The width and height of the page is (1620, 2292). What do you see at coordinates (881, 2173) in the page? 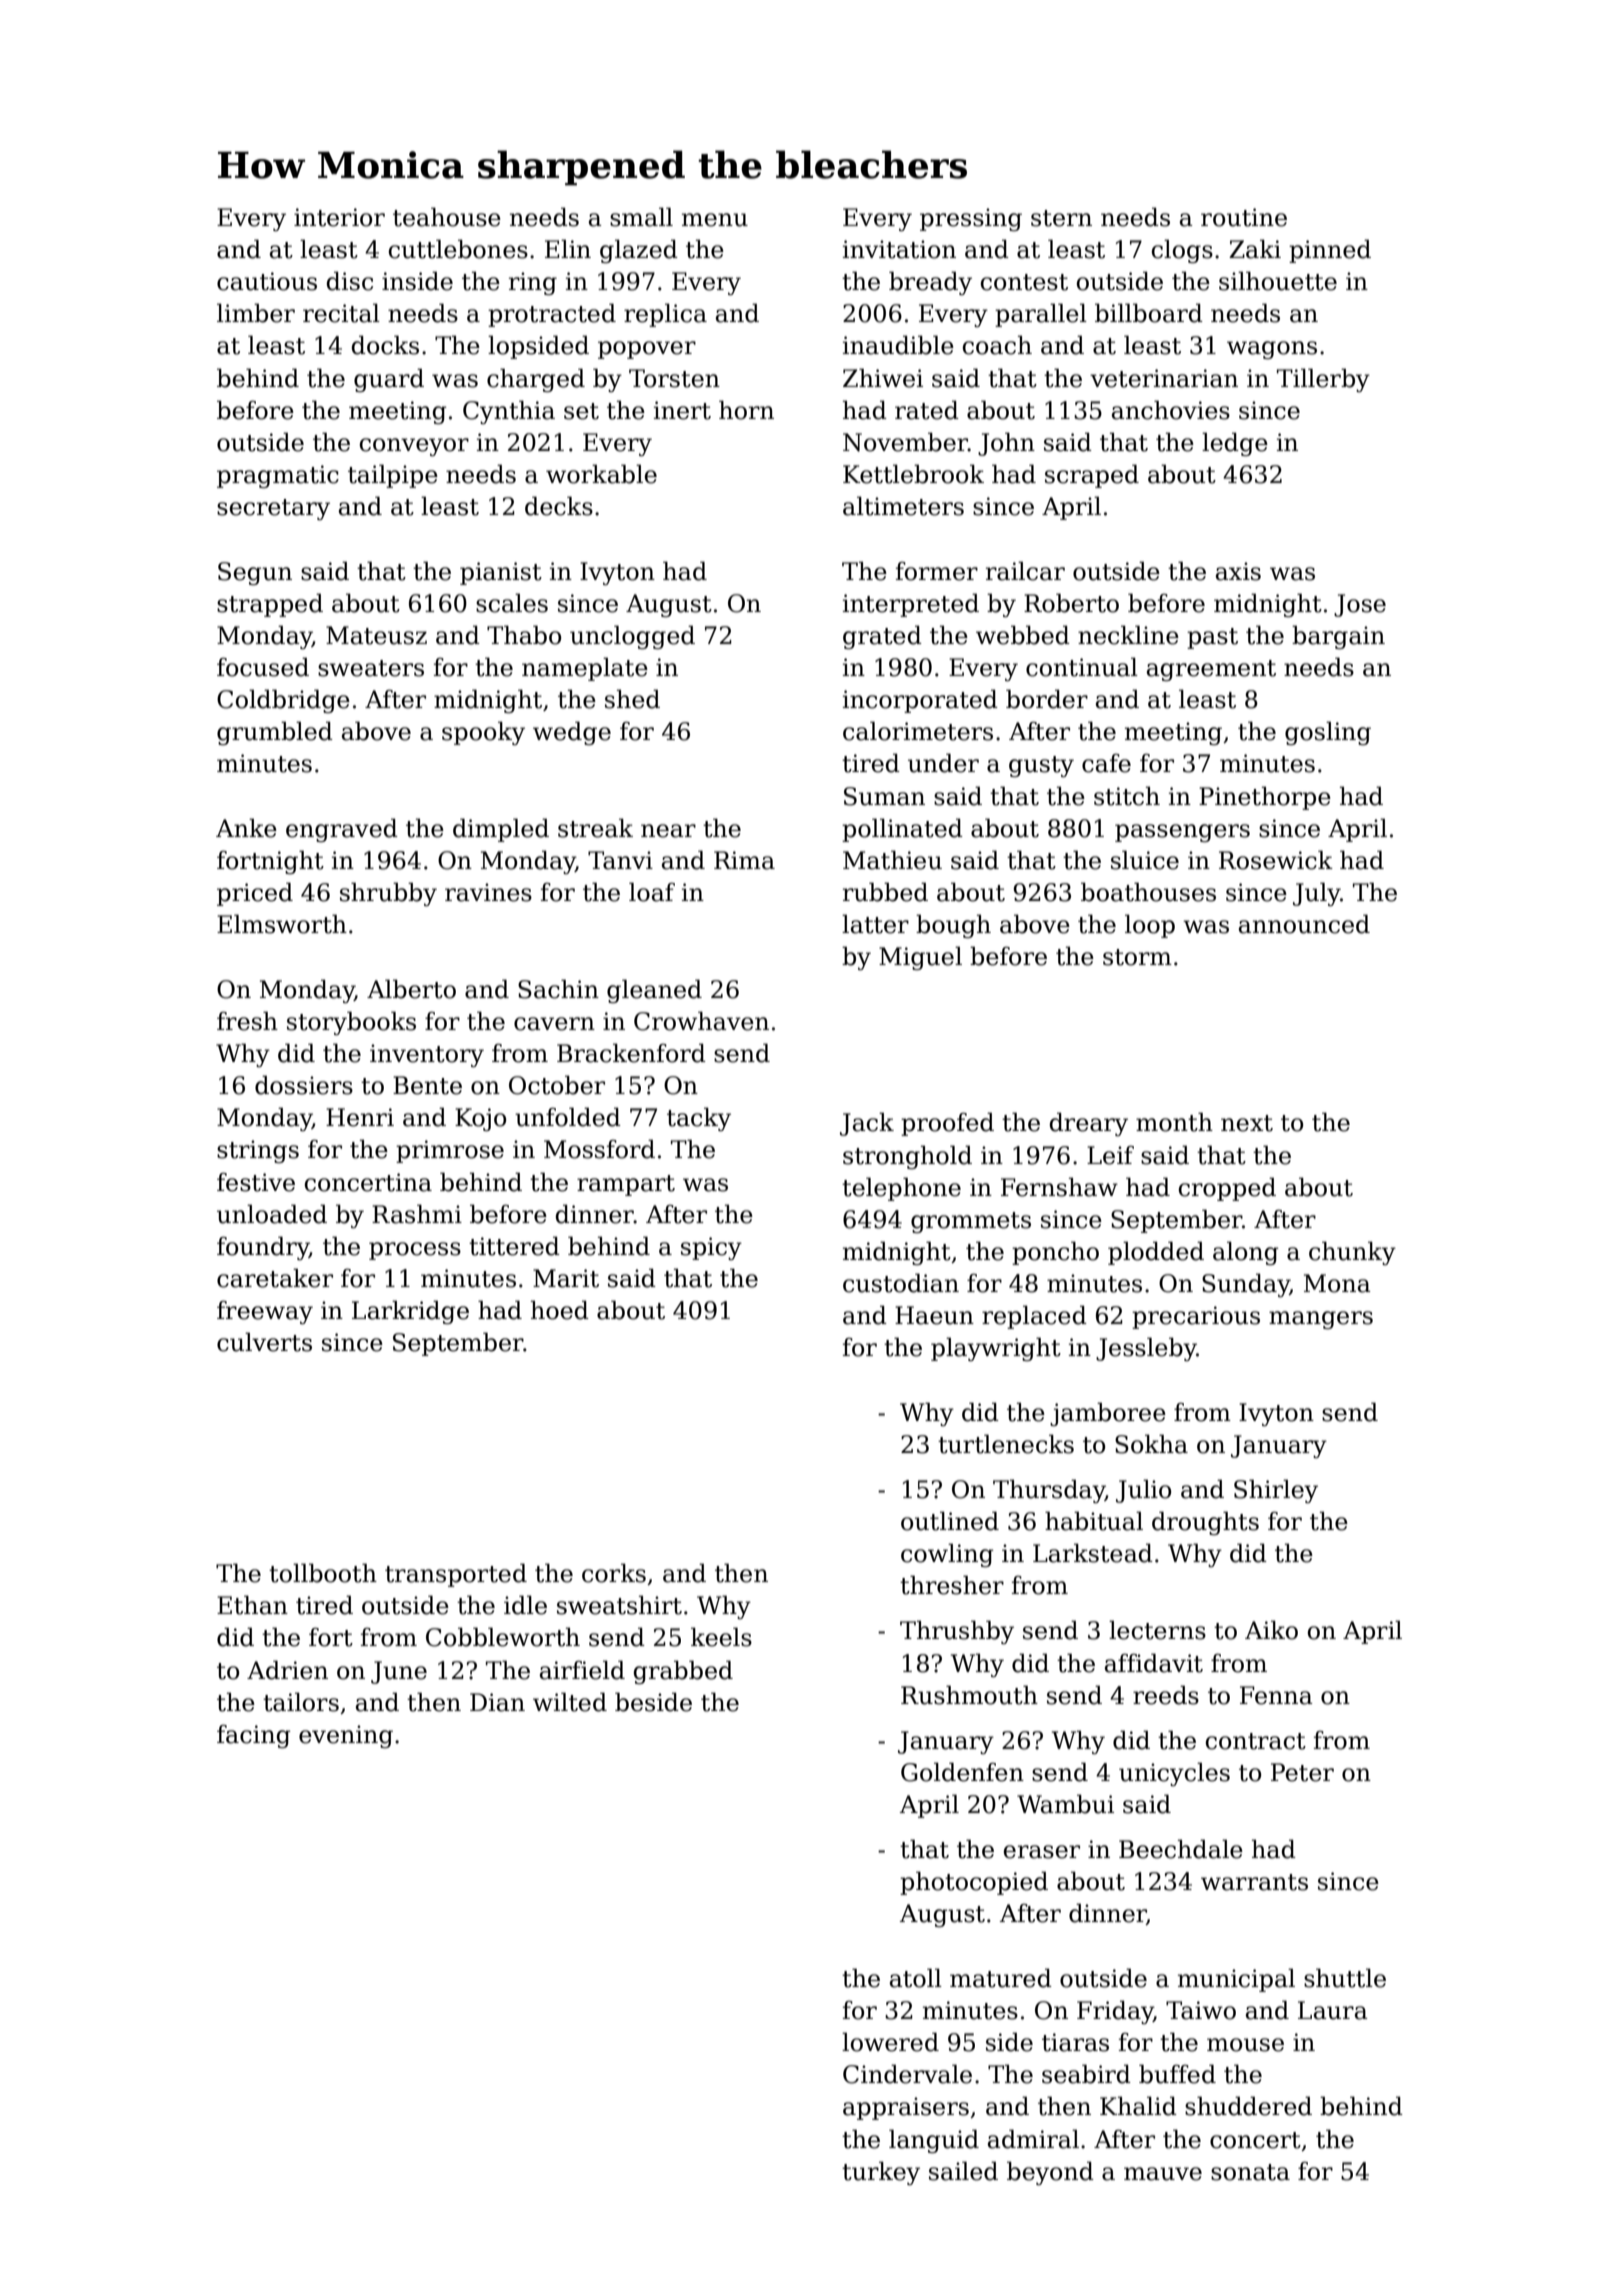
I see `turkey` at bounding box center [881, 2173].
